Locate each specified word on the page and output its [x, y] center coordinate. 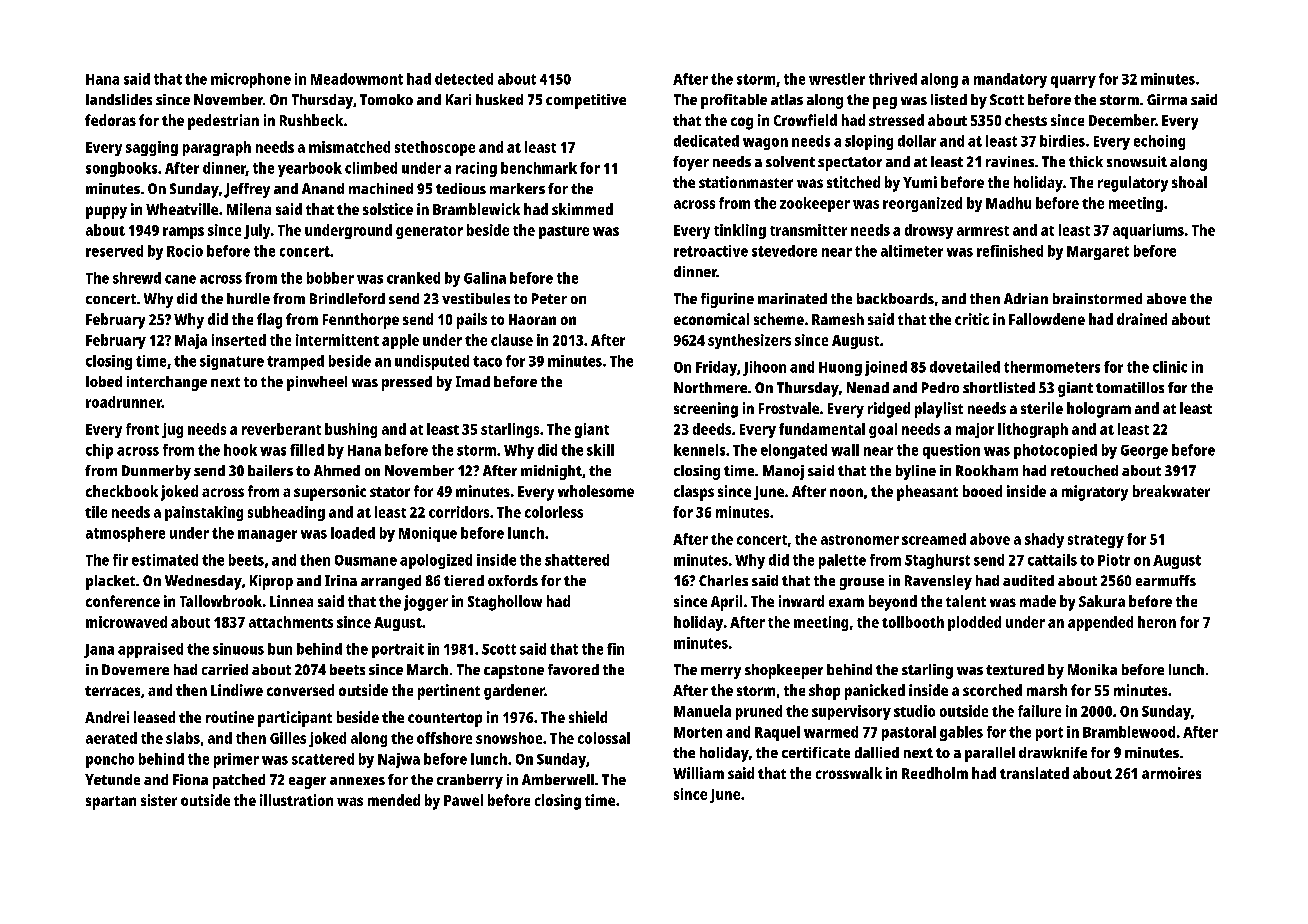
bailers [270, 470]
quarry [1073, 82]
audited [1028, 580]
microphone [251, 80]
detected [464, 79]
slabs [183, 738]
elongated [794, 451]
